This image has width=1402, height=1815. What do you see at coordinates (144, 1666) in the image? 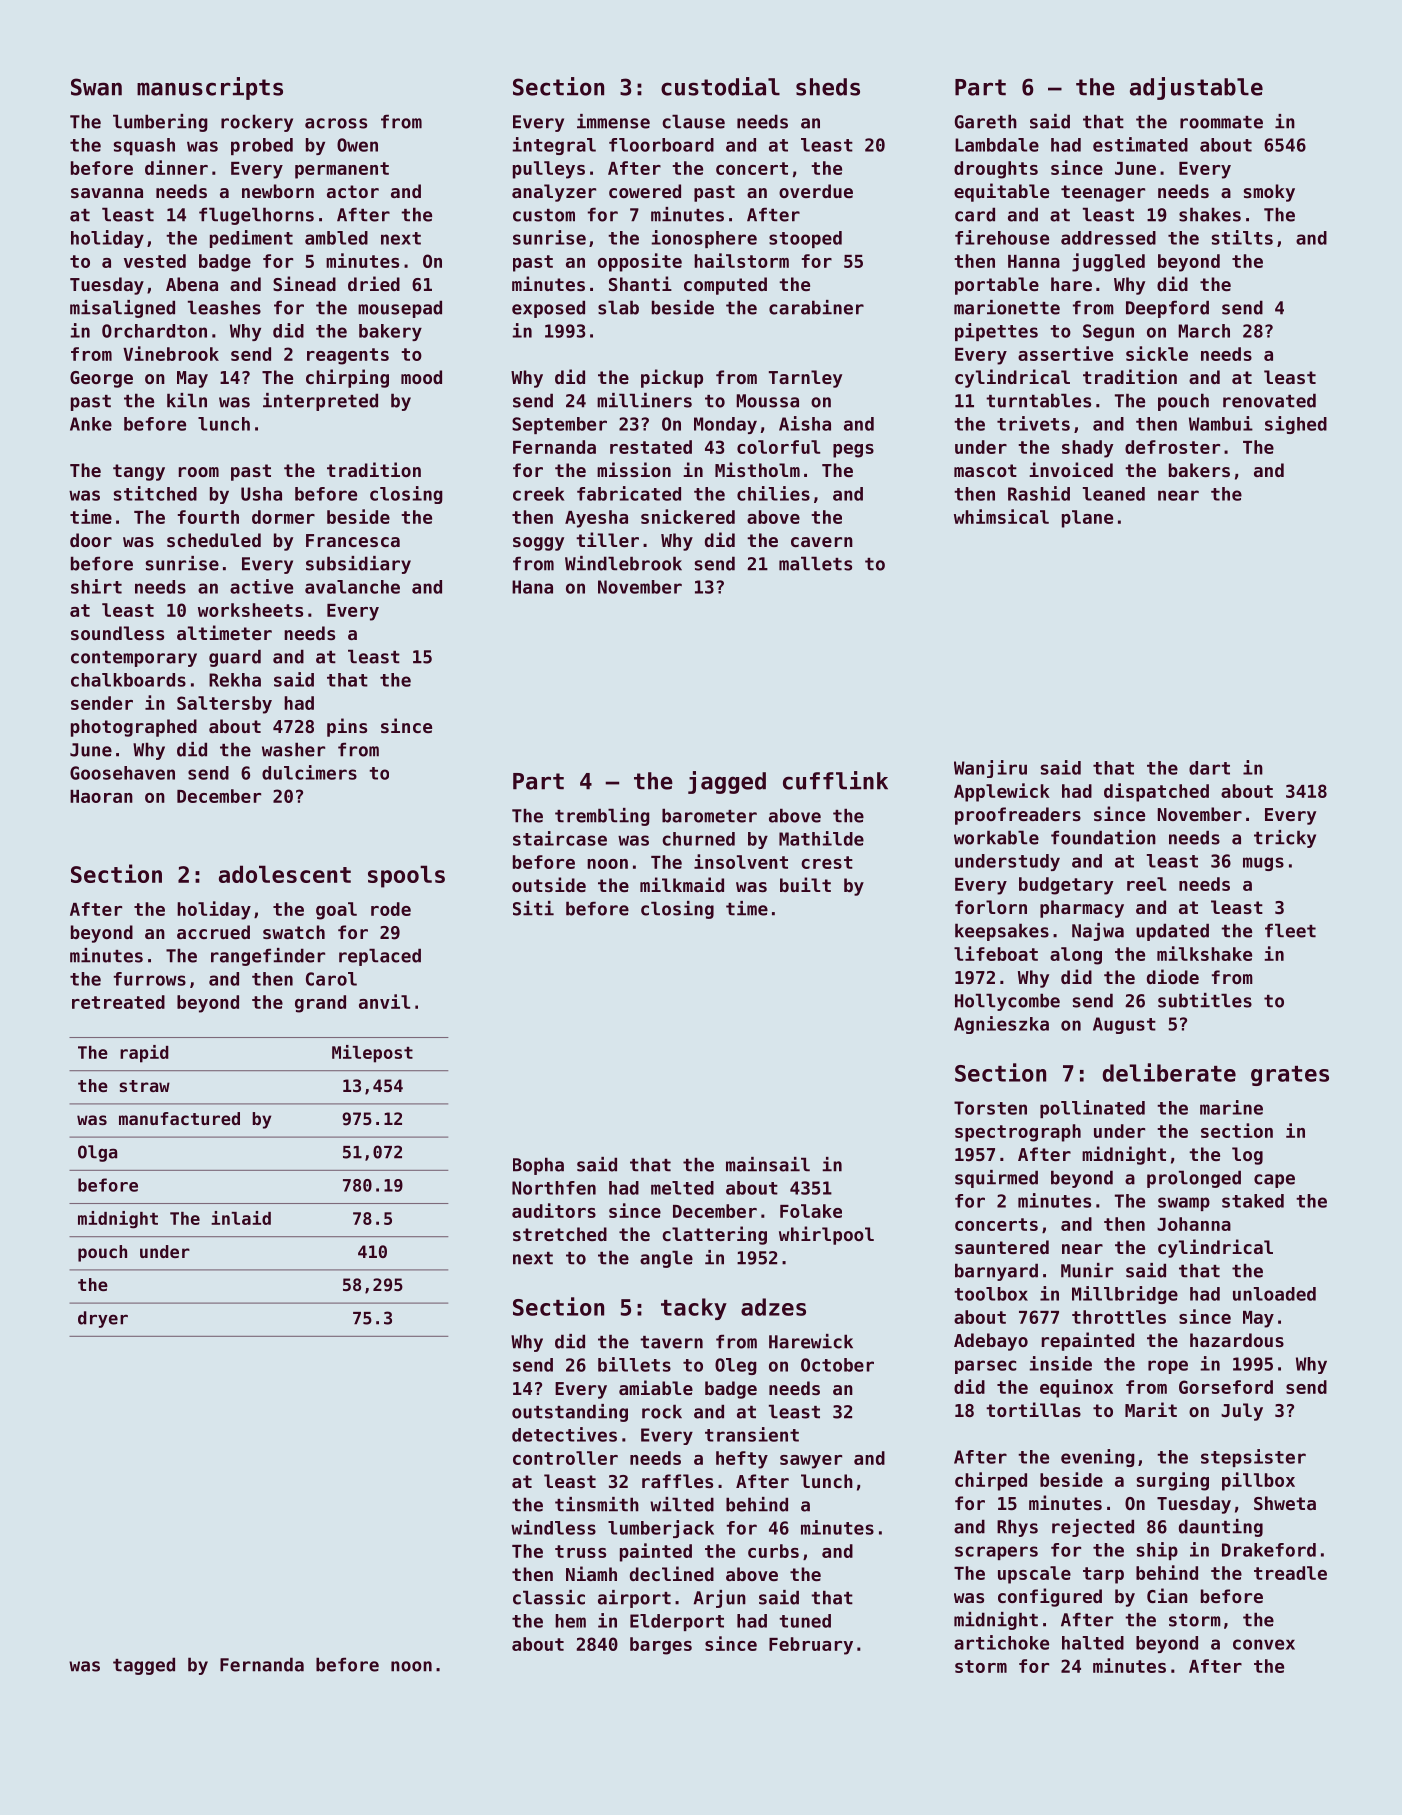
I see `tagged` at bounding box center [144, 1666].
